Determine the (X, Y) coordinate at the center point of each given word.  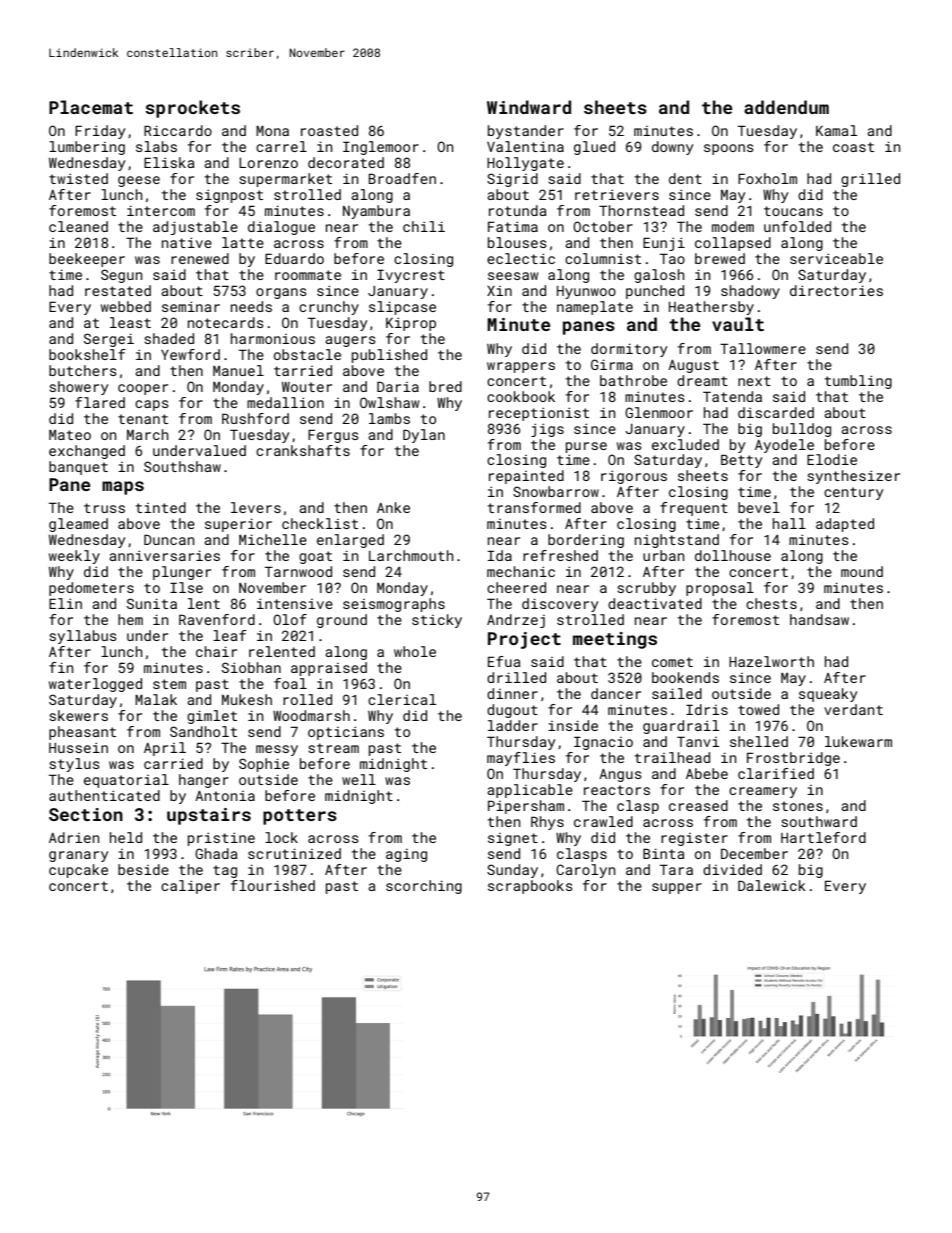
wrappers (521, 367)
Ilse (186, 587)
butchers (83, 370)
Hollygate (525, 164)
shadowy (750, 292)
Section (86, 814)
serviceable (836, 258)
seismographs (394, 605)
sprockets (192, 109)
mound (862, 571)
